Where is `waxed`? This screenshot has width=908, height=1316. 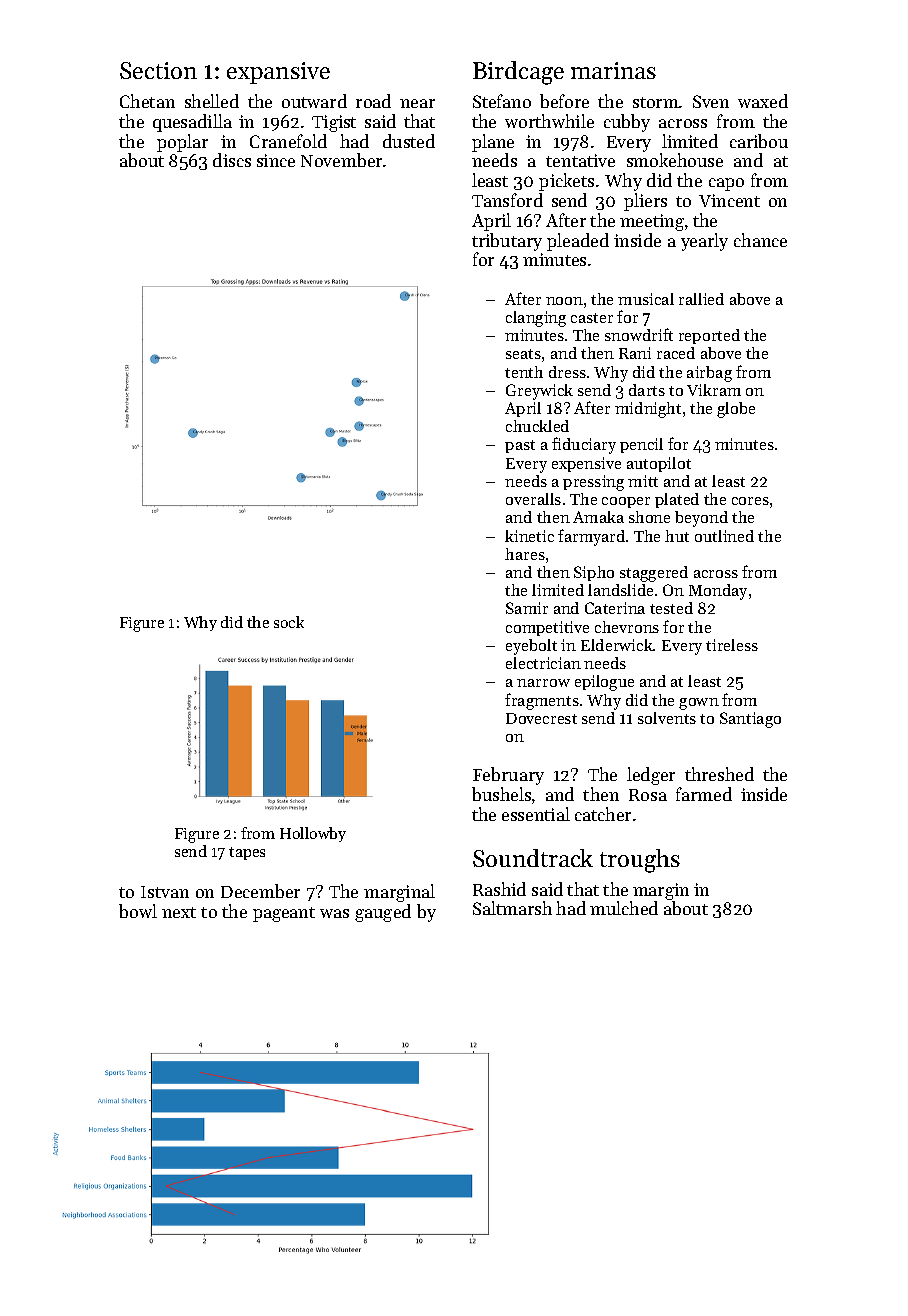 waxed is located at coordinates (763, 101).
